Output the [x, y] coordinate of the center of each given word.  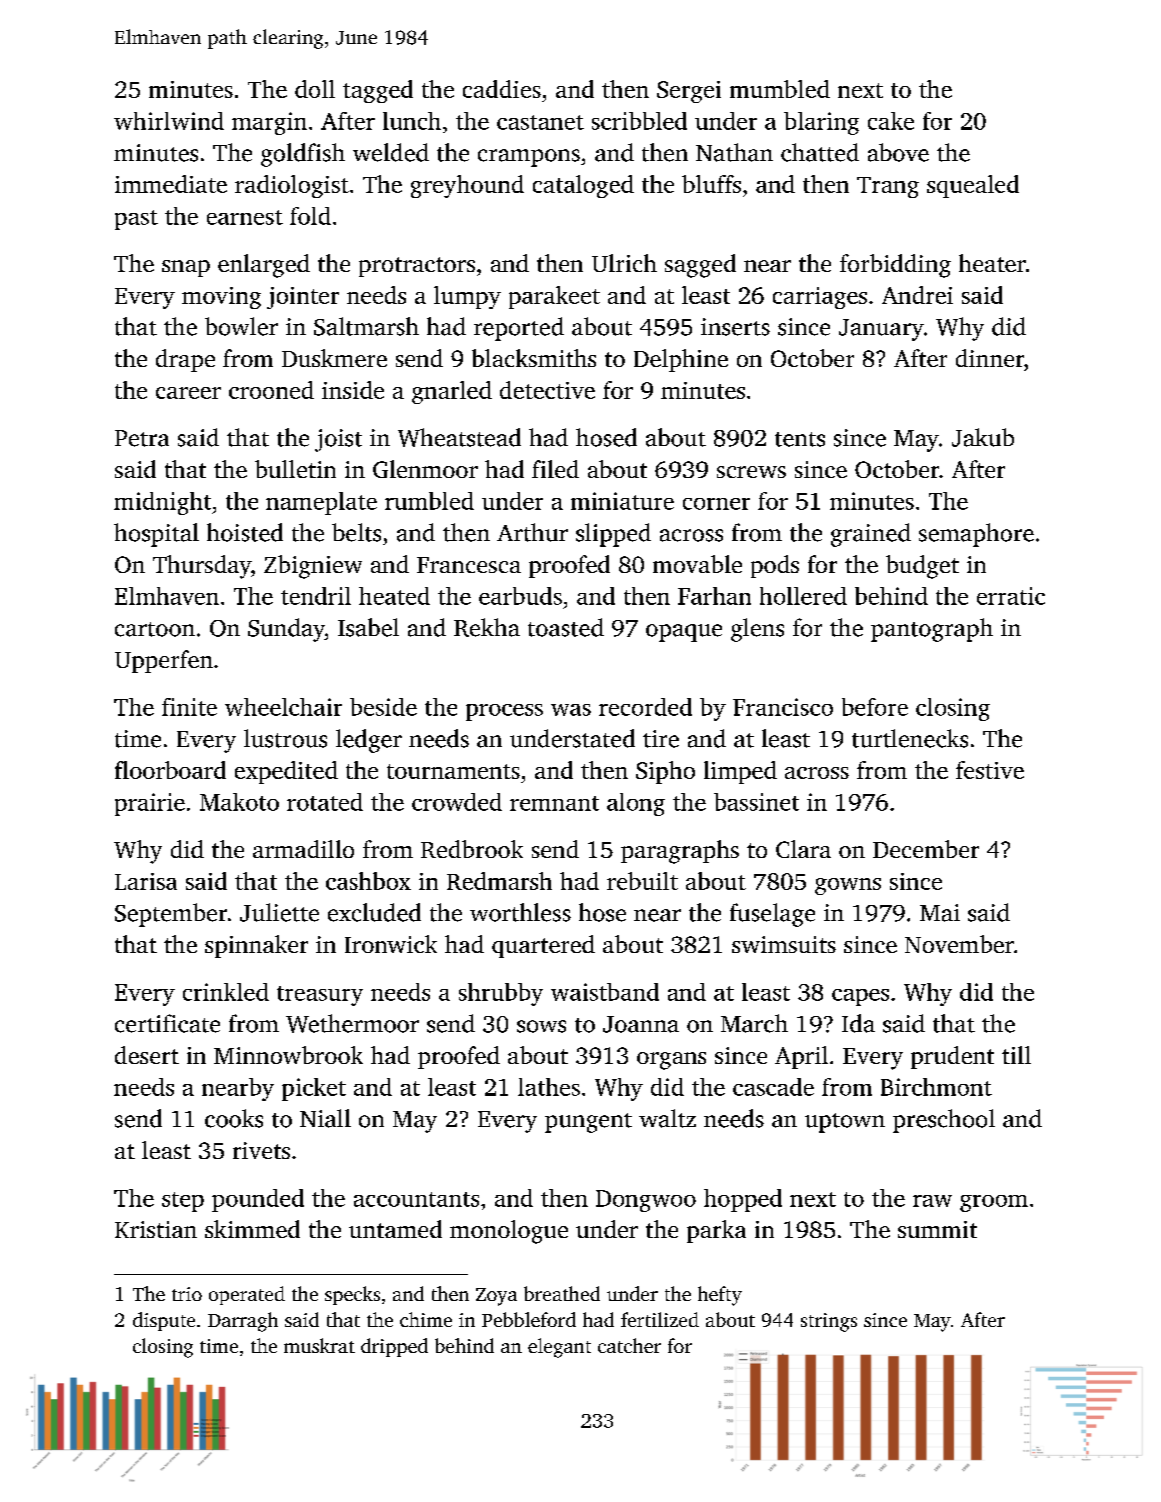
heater [992, 263]
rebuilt [642, 881]
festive [990, 770]
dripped [394, 1347]
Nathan [734, 152]
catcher [629, 1345]
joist [338, 440]
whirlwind [169, 121]
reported [519, 329]
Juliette [279, 912]
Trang [888, 187]
